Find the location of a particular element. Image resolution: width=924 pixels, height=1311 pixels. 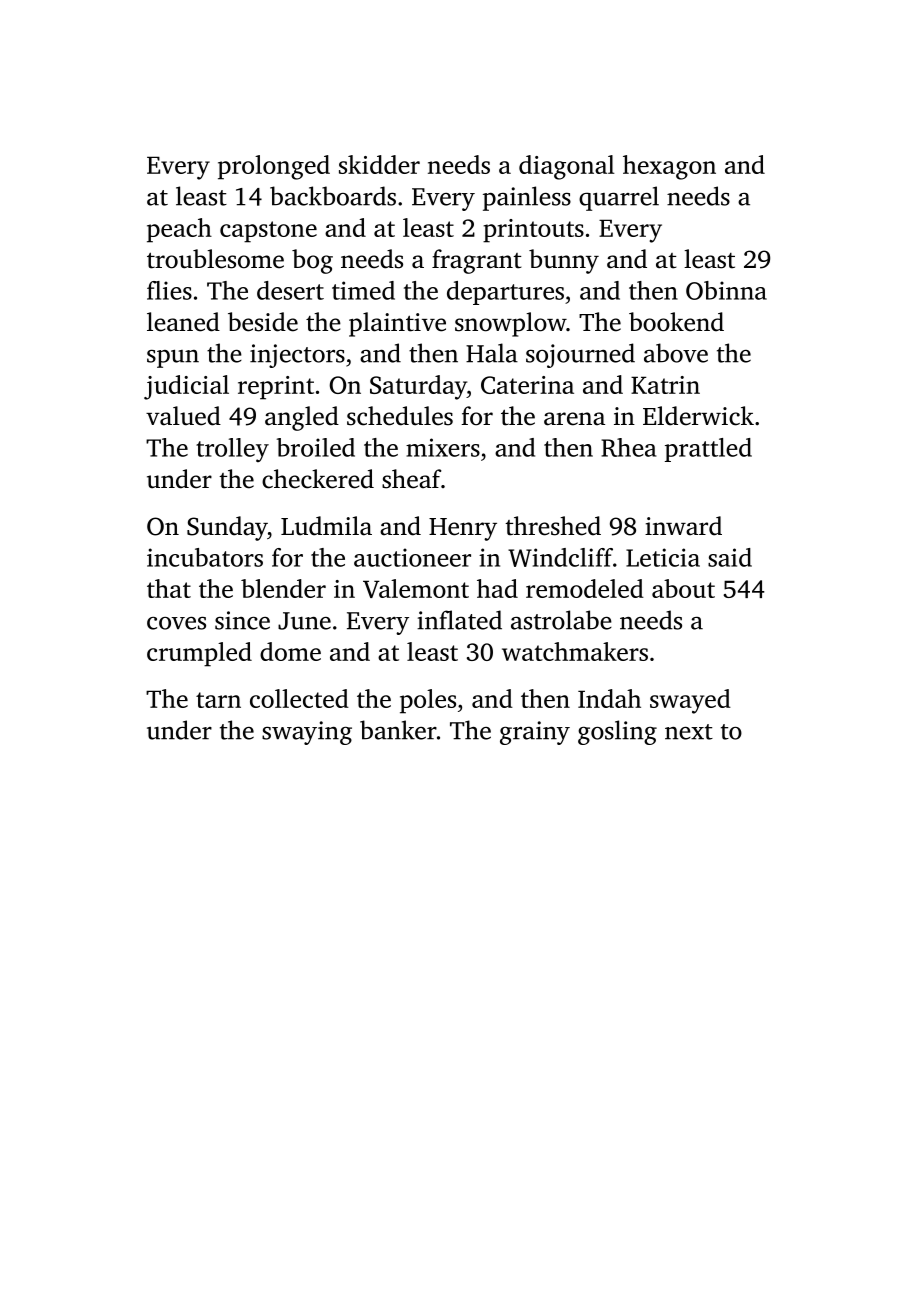

sheaf is located at coordinates (411, 479).
